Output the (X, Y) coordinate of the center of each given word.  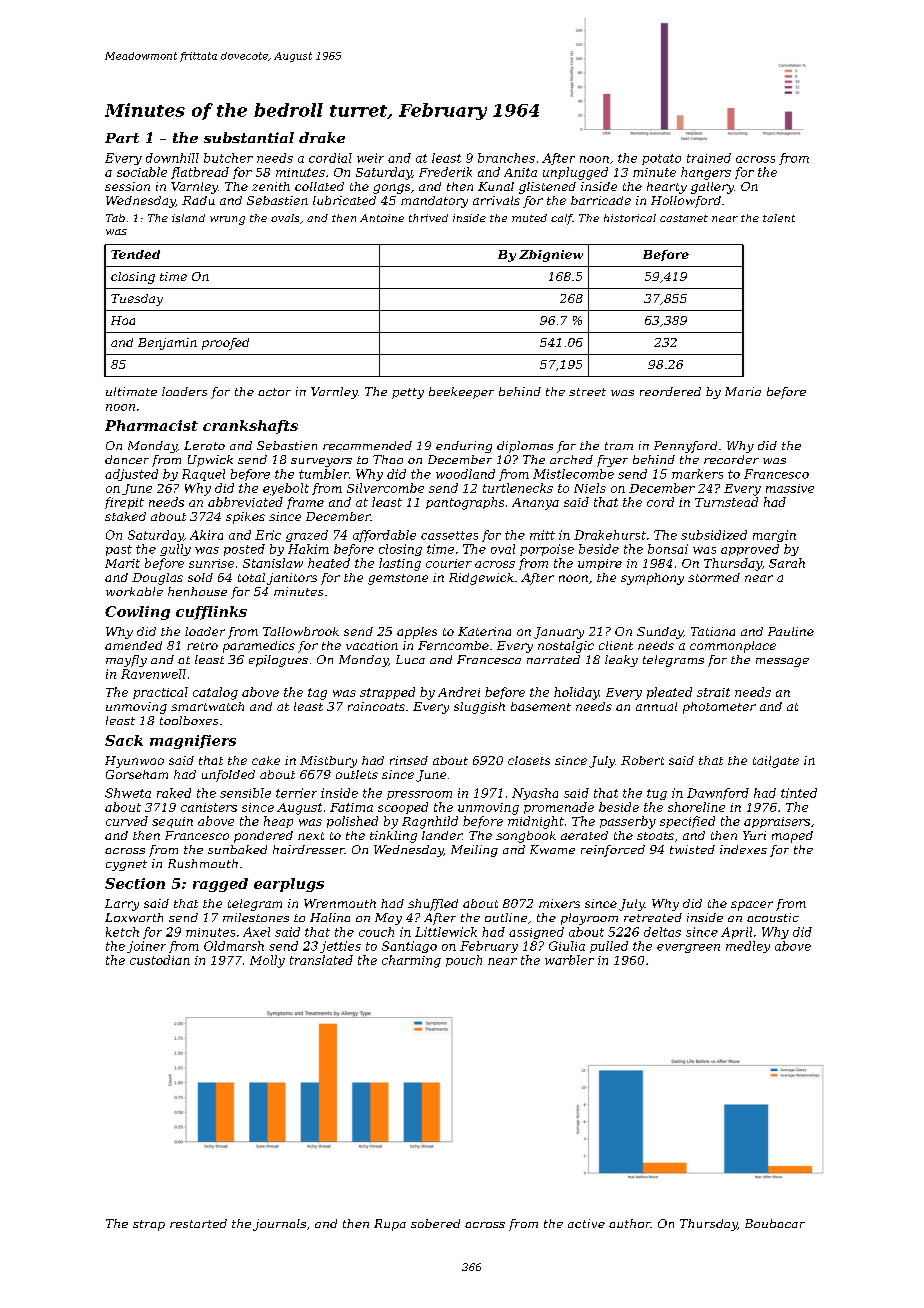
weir (370, 158)
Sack (124, 740)
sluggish (479, 708)
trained (709, 158)
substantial (249, 137)
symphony (652, 579)
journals (279, 1225)
